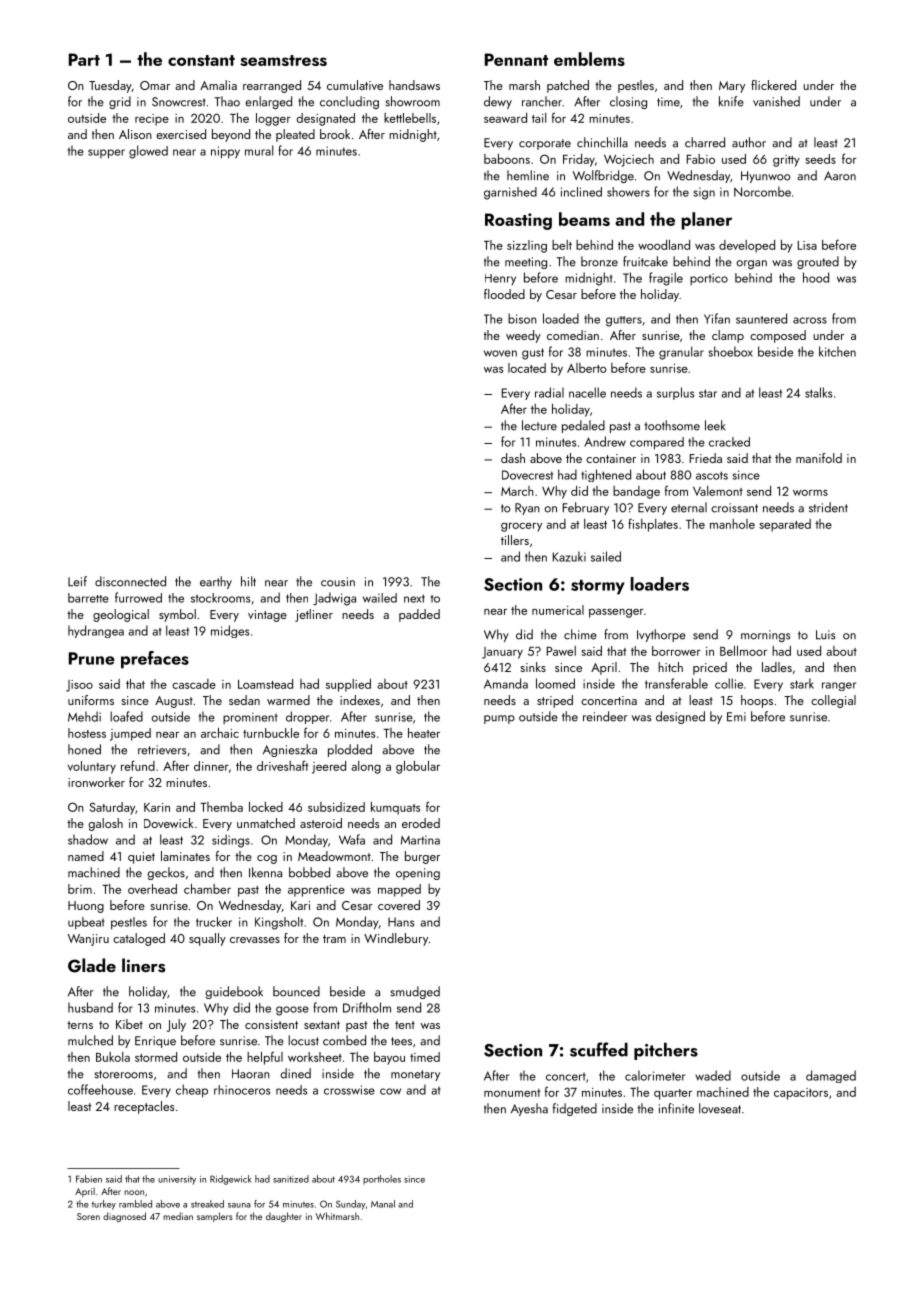 This image has width=924, height=1308. I want to click on coffeehouse, so click(100, 1089).
